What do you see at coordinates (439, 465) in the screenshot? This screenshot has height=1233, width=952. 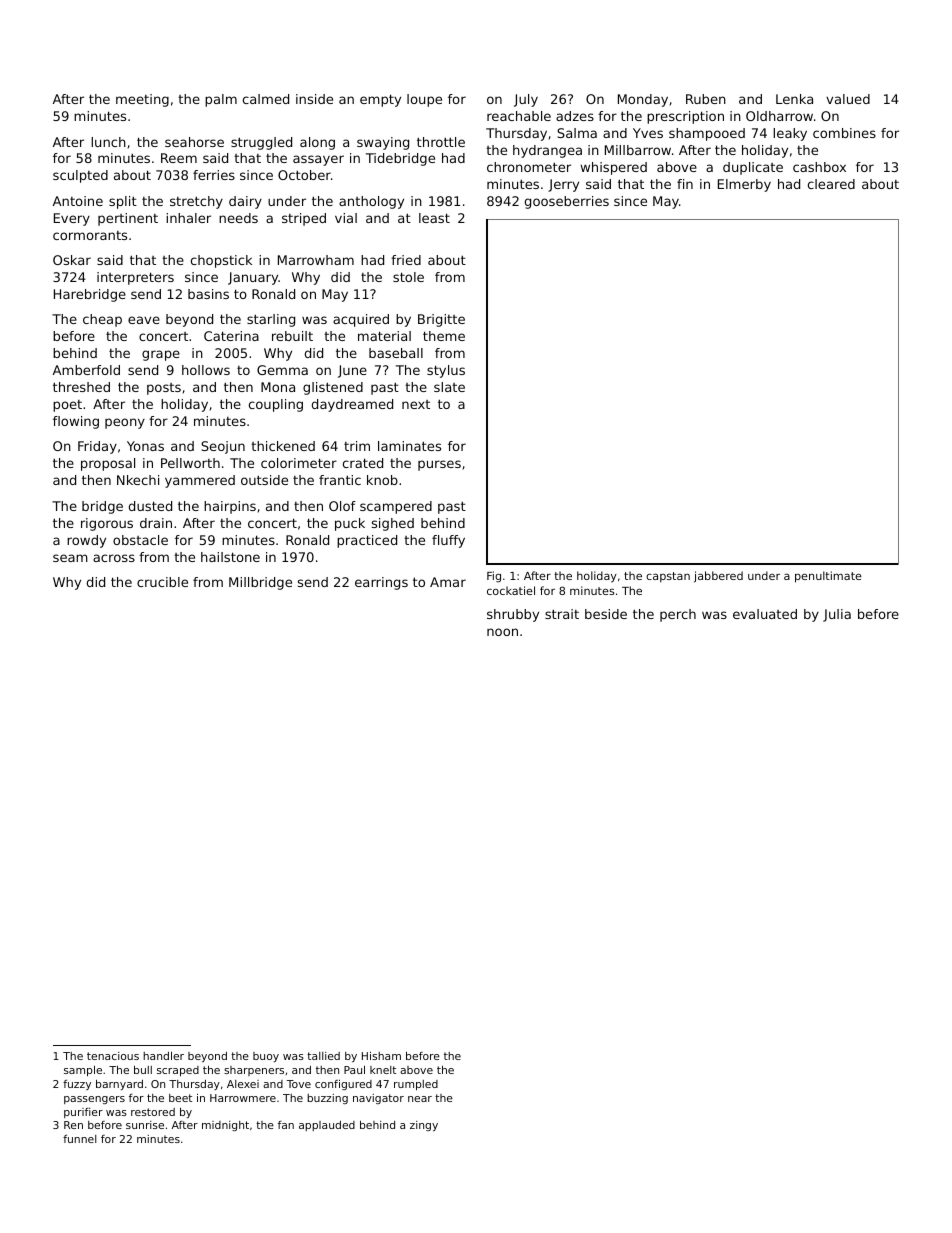 I see `purses` at bounding box center [439, 465].
